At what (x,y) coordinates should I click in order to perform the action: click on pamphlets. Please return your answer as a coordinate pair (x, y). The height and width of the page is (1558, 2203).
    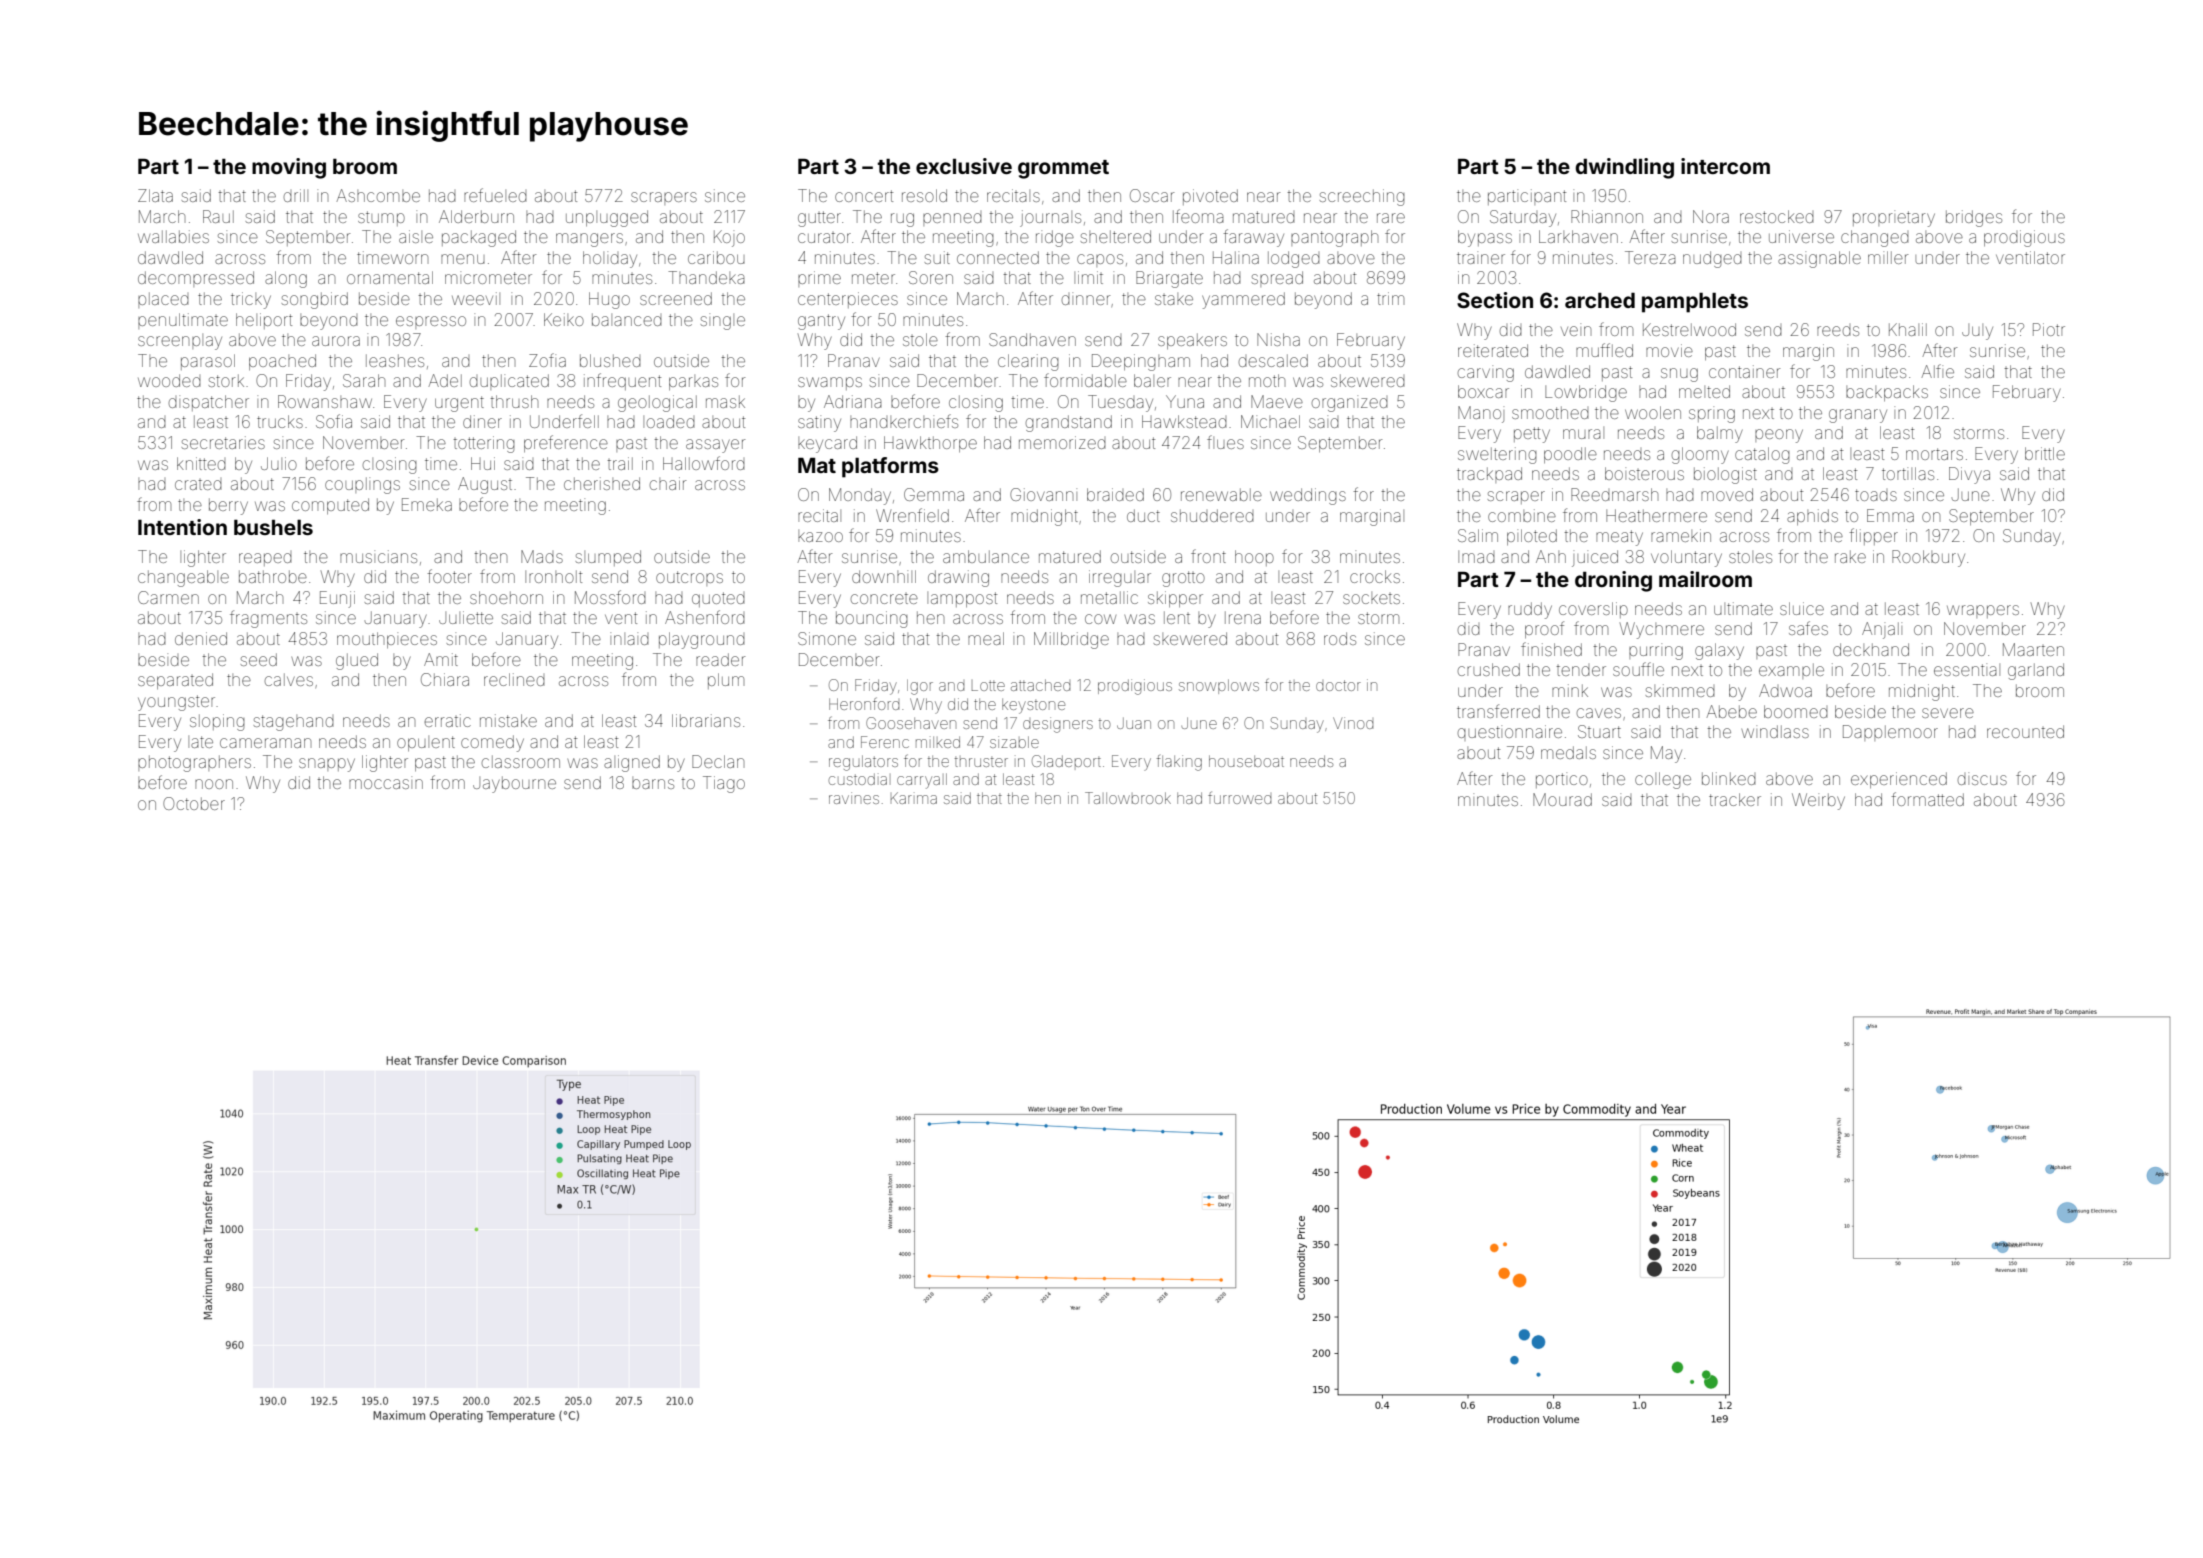
    Looking at the image, I should click on (1695, 302).
